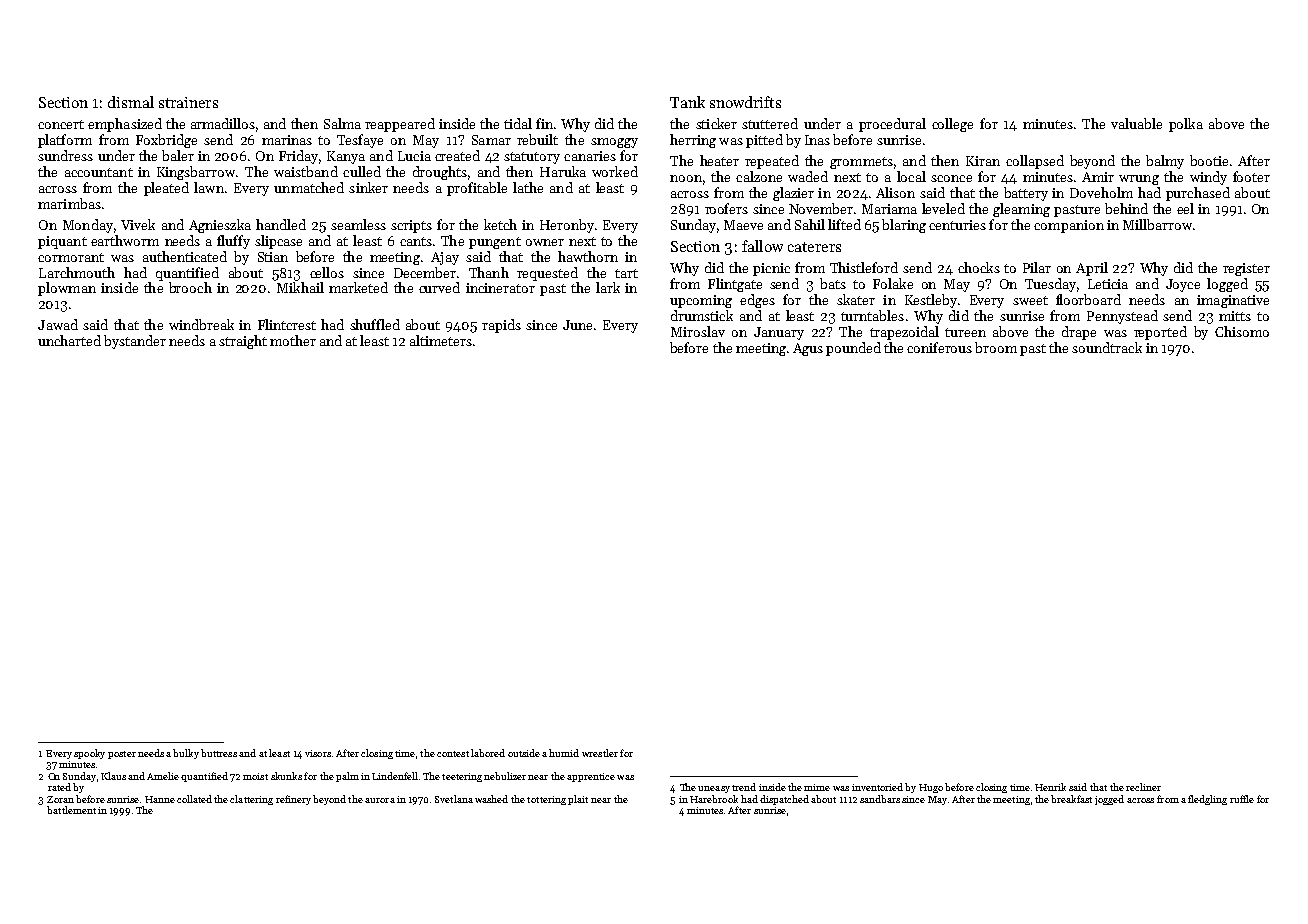  What do you see at coordinates (808, 349) in the screenshot?
I see `Agus` at bounding box center [808, 349].
